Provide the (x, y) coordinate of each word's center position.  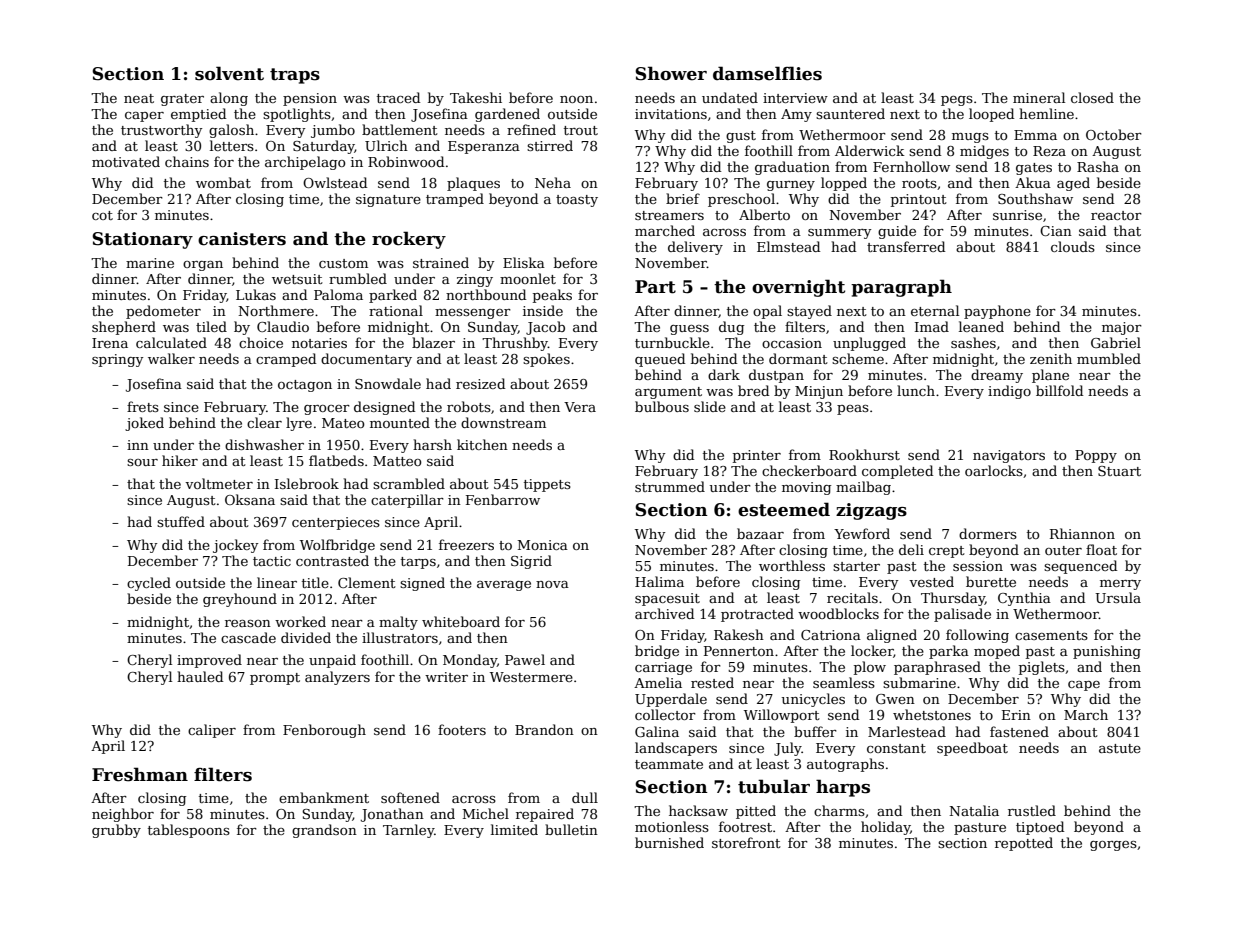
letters (232, 145)
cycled (149, 584)
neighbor (123, 815)
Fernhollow (911, 166)
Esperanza (484, 147)
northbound (486, 294)
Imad (932, 326)
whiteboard (461, 621)
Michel (486, 813)
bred (753, 390)
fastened (1019, 731)
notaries (319, 343)
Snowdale (388, 383)
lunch (916, 390)
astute (1120, 748)
